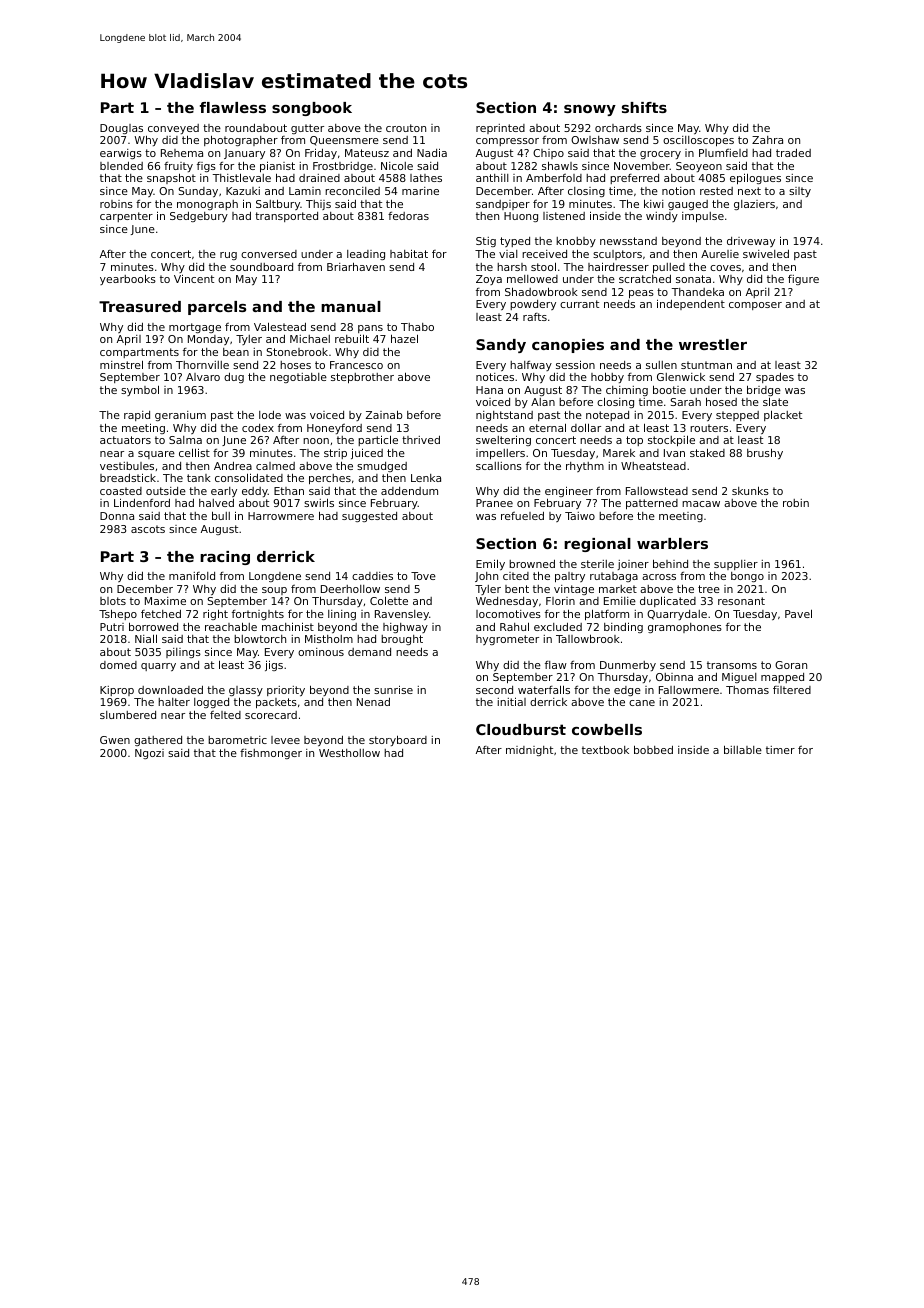 The image size is (924, 1308). What do you see at coordinates (121, 129) in the document?
I see `Douglas` at bounding box center [121, 129].
